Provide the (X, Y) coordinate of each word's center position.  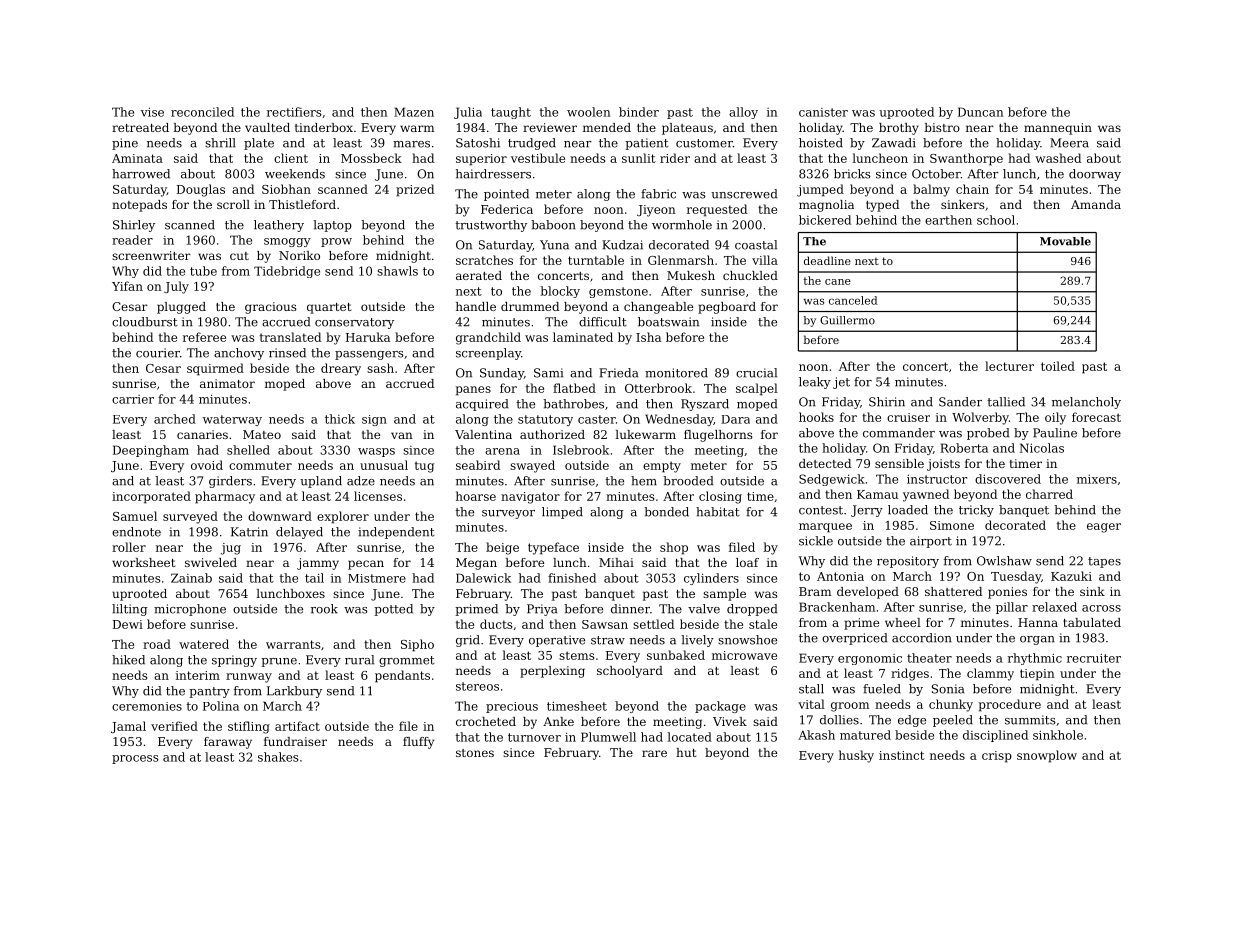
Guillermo (847, 320)
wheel (903, 622)
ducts (496, 624)
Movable (1065, 241)
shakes (278, 757)
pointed (506, 195)
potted (393, 610)
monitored (676, 373)
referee (204, 337)
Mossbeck (371, 158)
